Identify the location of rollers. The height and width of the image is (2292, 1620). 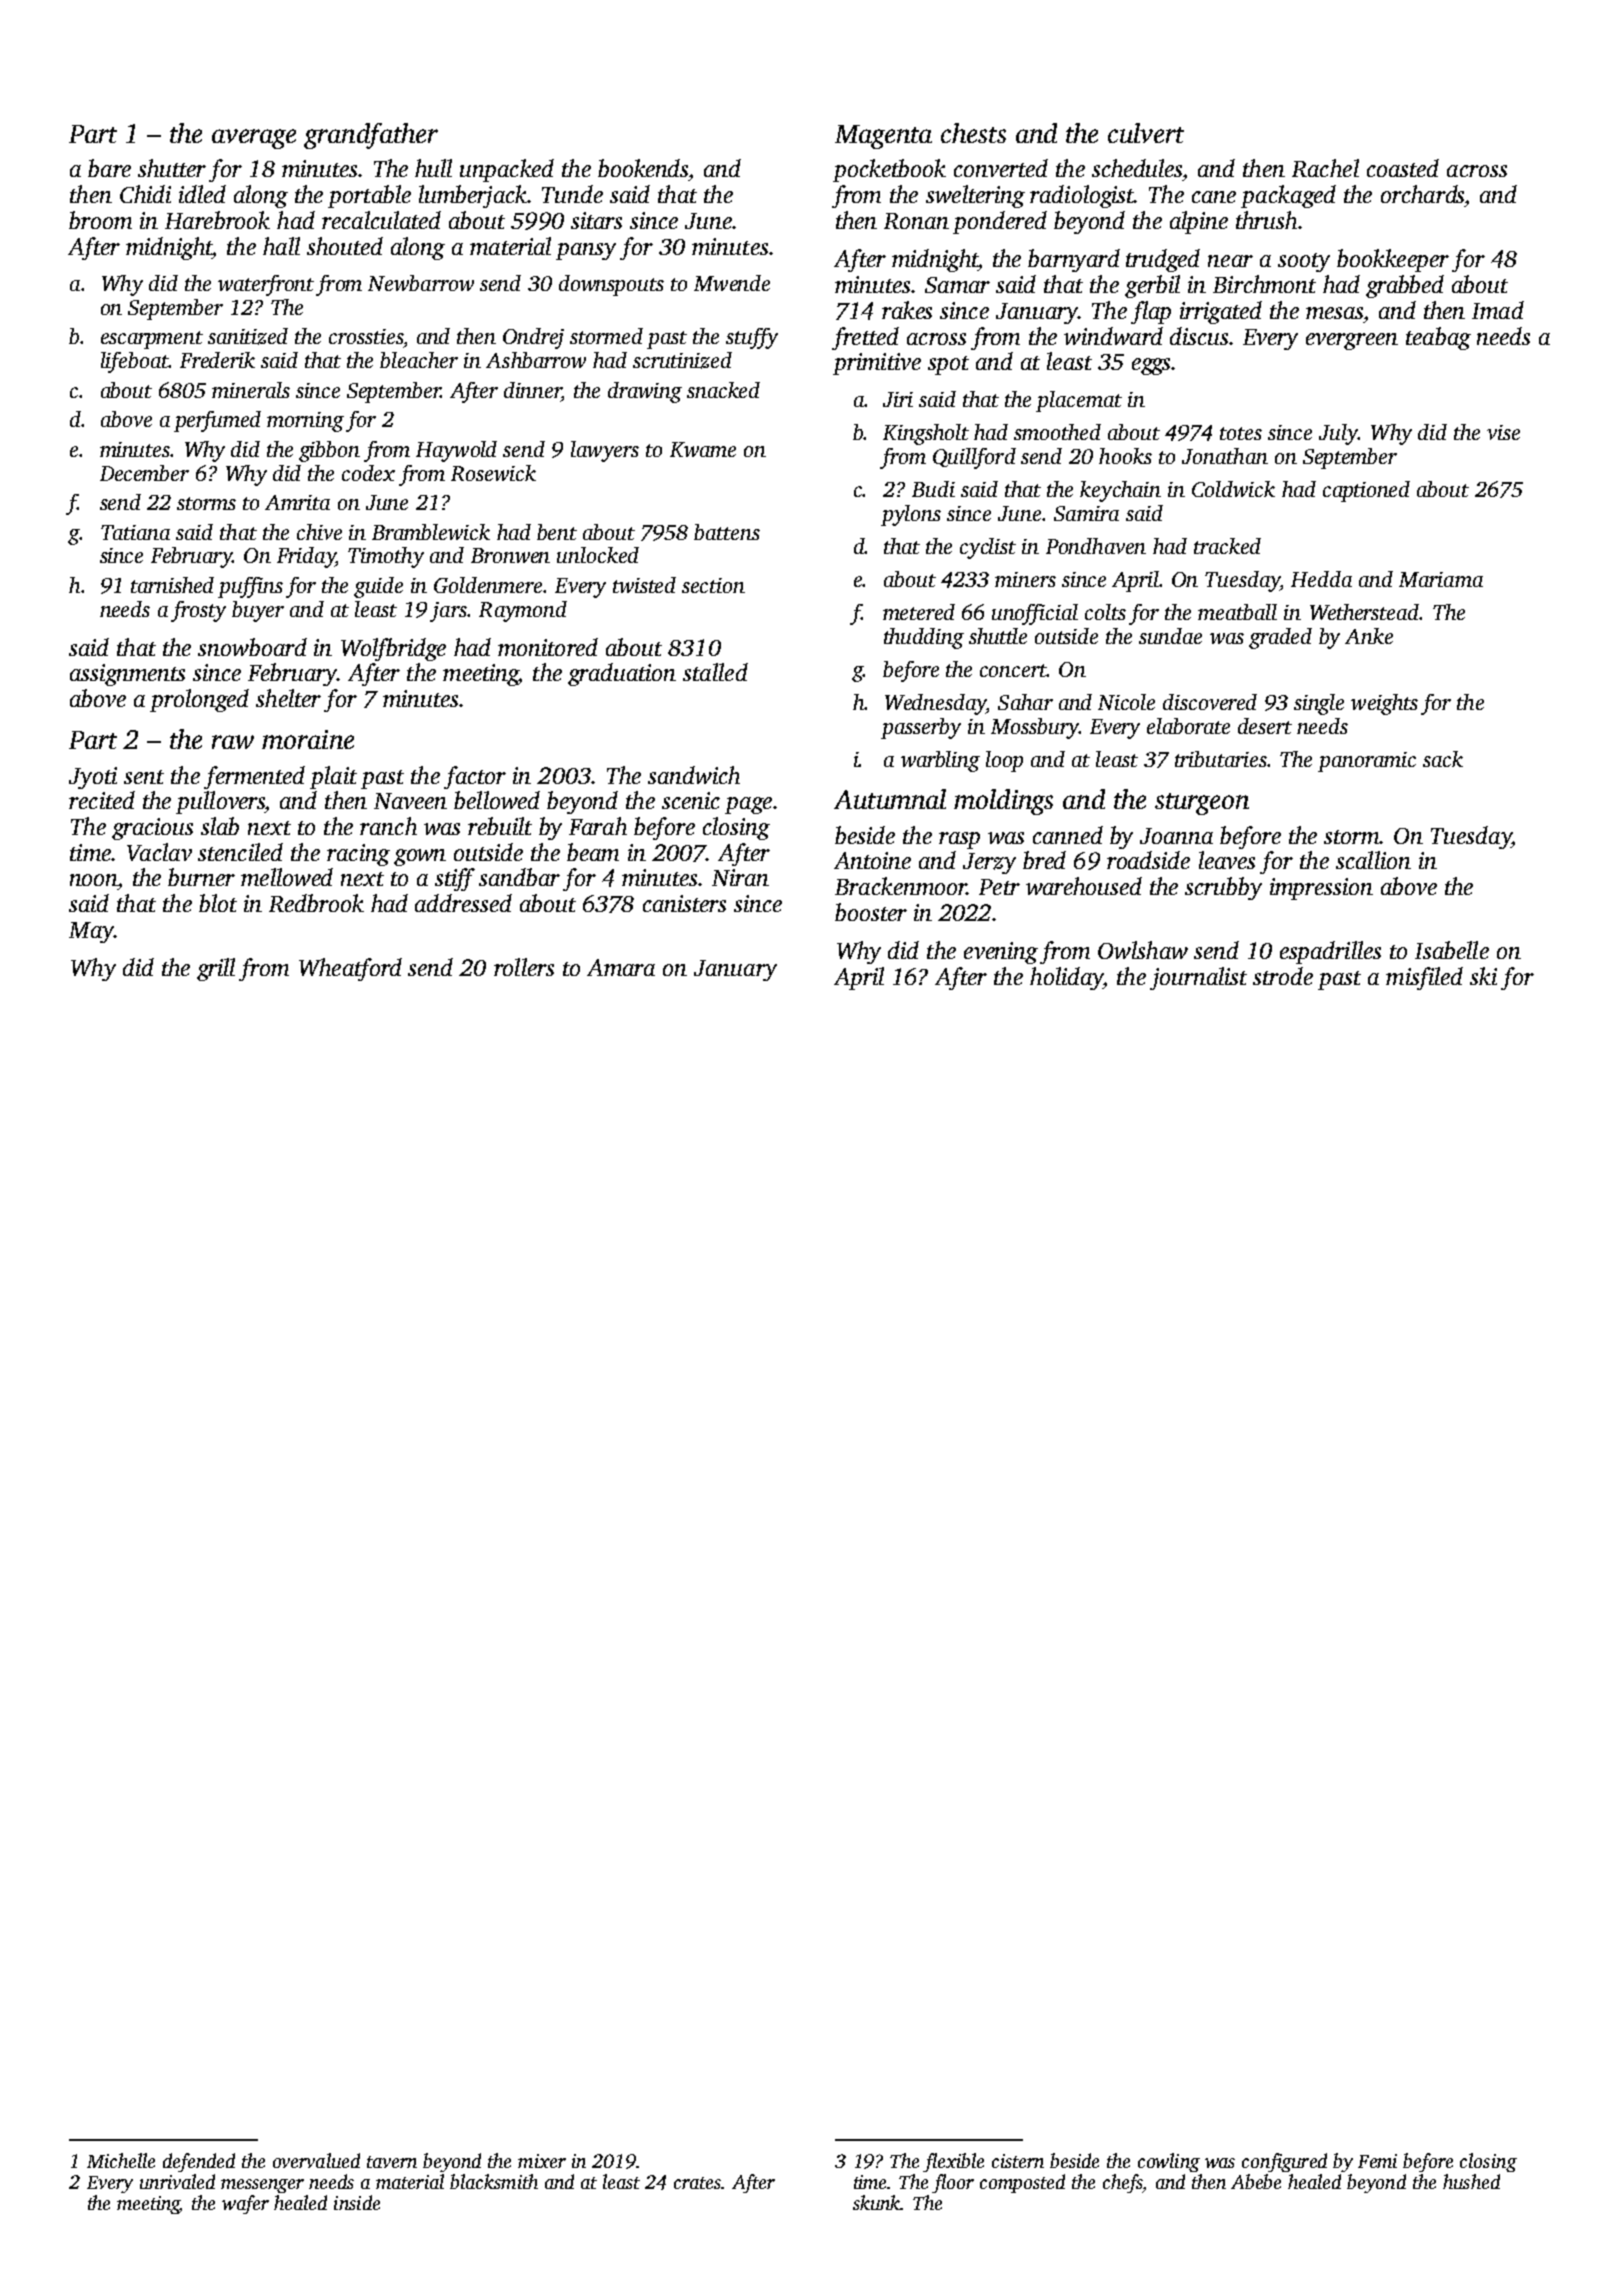
(524, 967).
